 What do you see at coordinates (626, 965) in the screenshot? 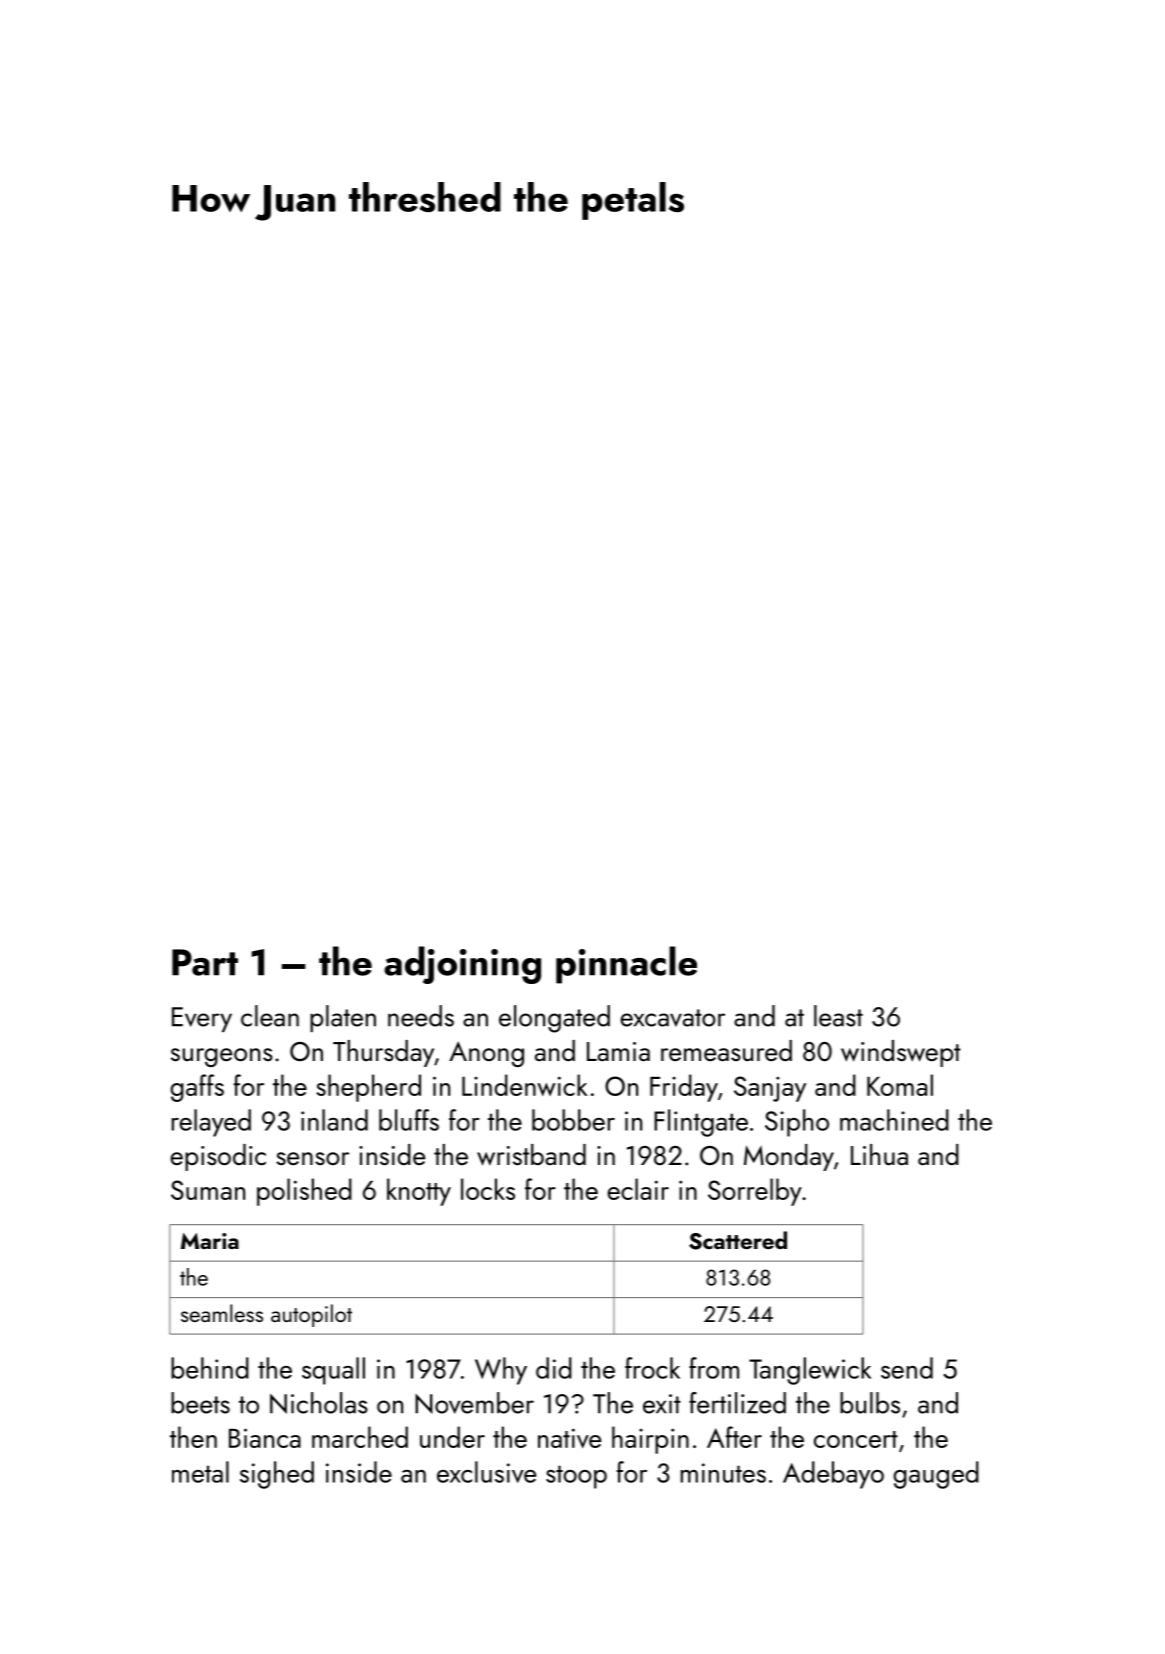
I see `pinnacle` at bounding box center [626, 965].
